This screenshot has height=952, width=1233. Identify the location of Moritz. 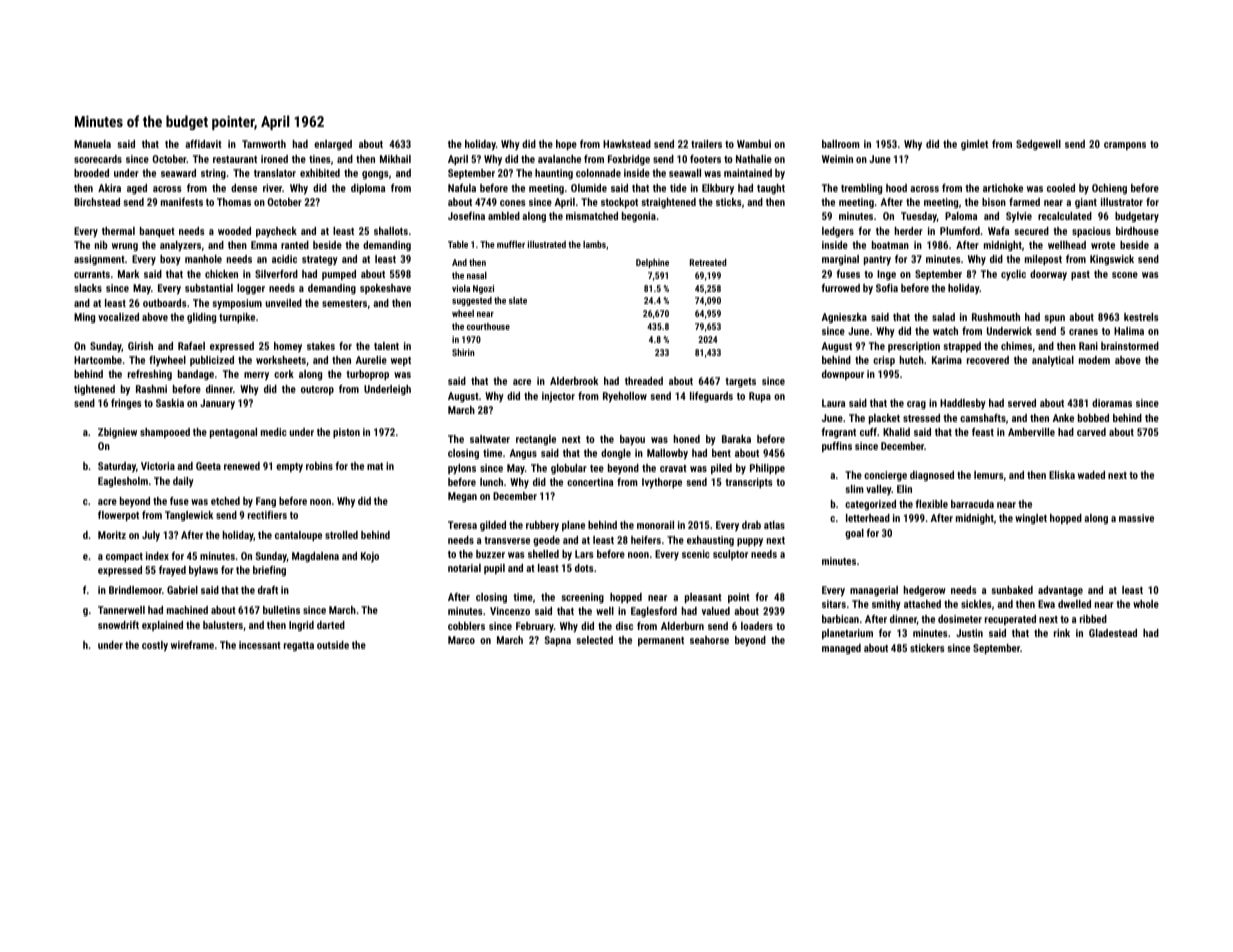
(112, 535).
